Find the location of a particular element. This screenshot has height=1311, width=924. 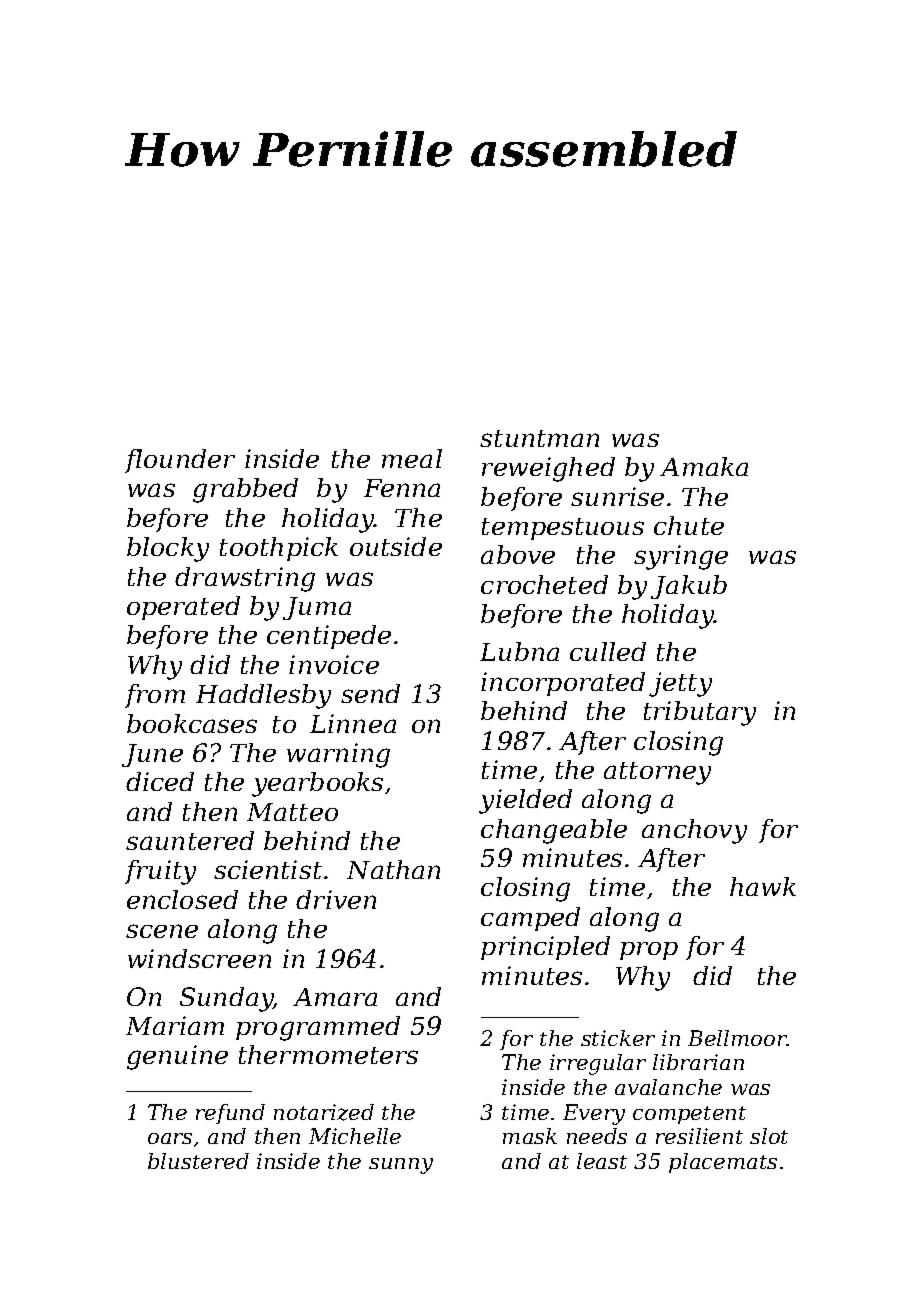

Amaka is located at coordinates (704, 466).
